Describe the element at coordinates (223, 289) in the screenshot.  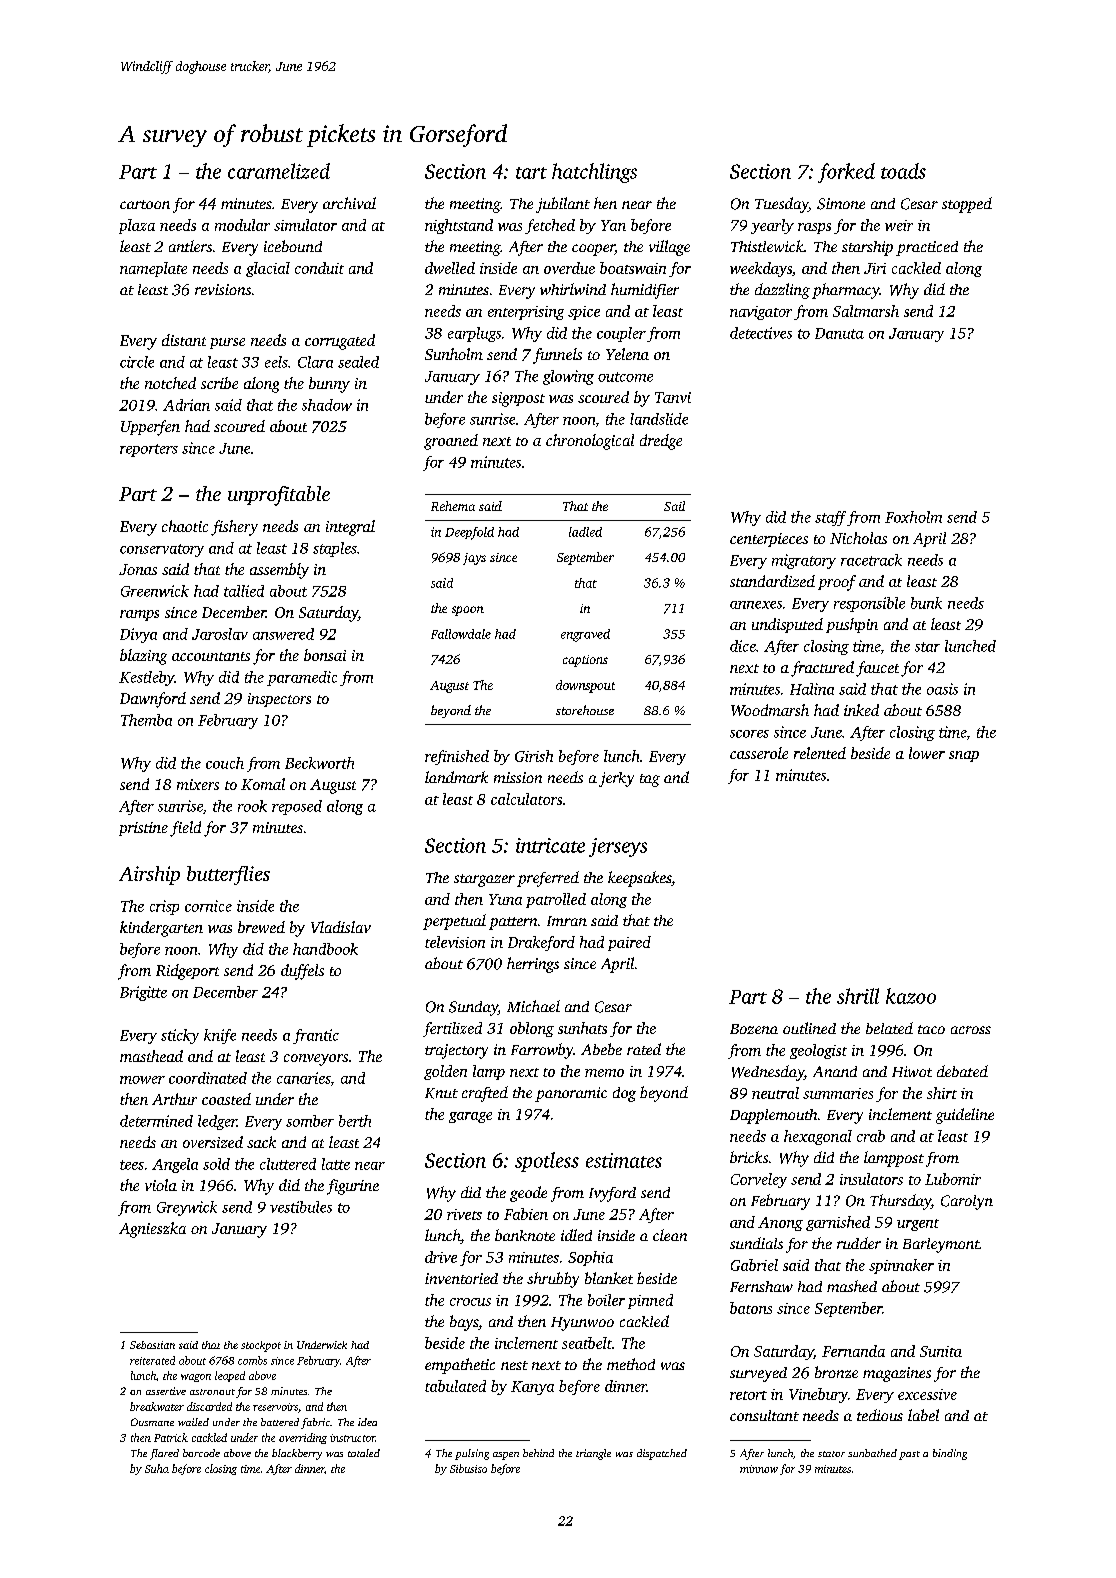
I see `revisions` at that location.
